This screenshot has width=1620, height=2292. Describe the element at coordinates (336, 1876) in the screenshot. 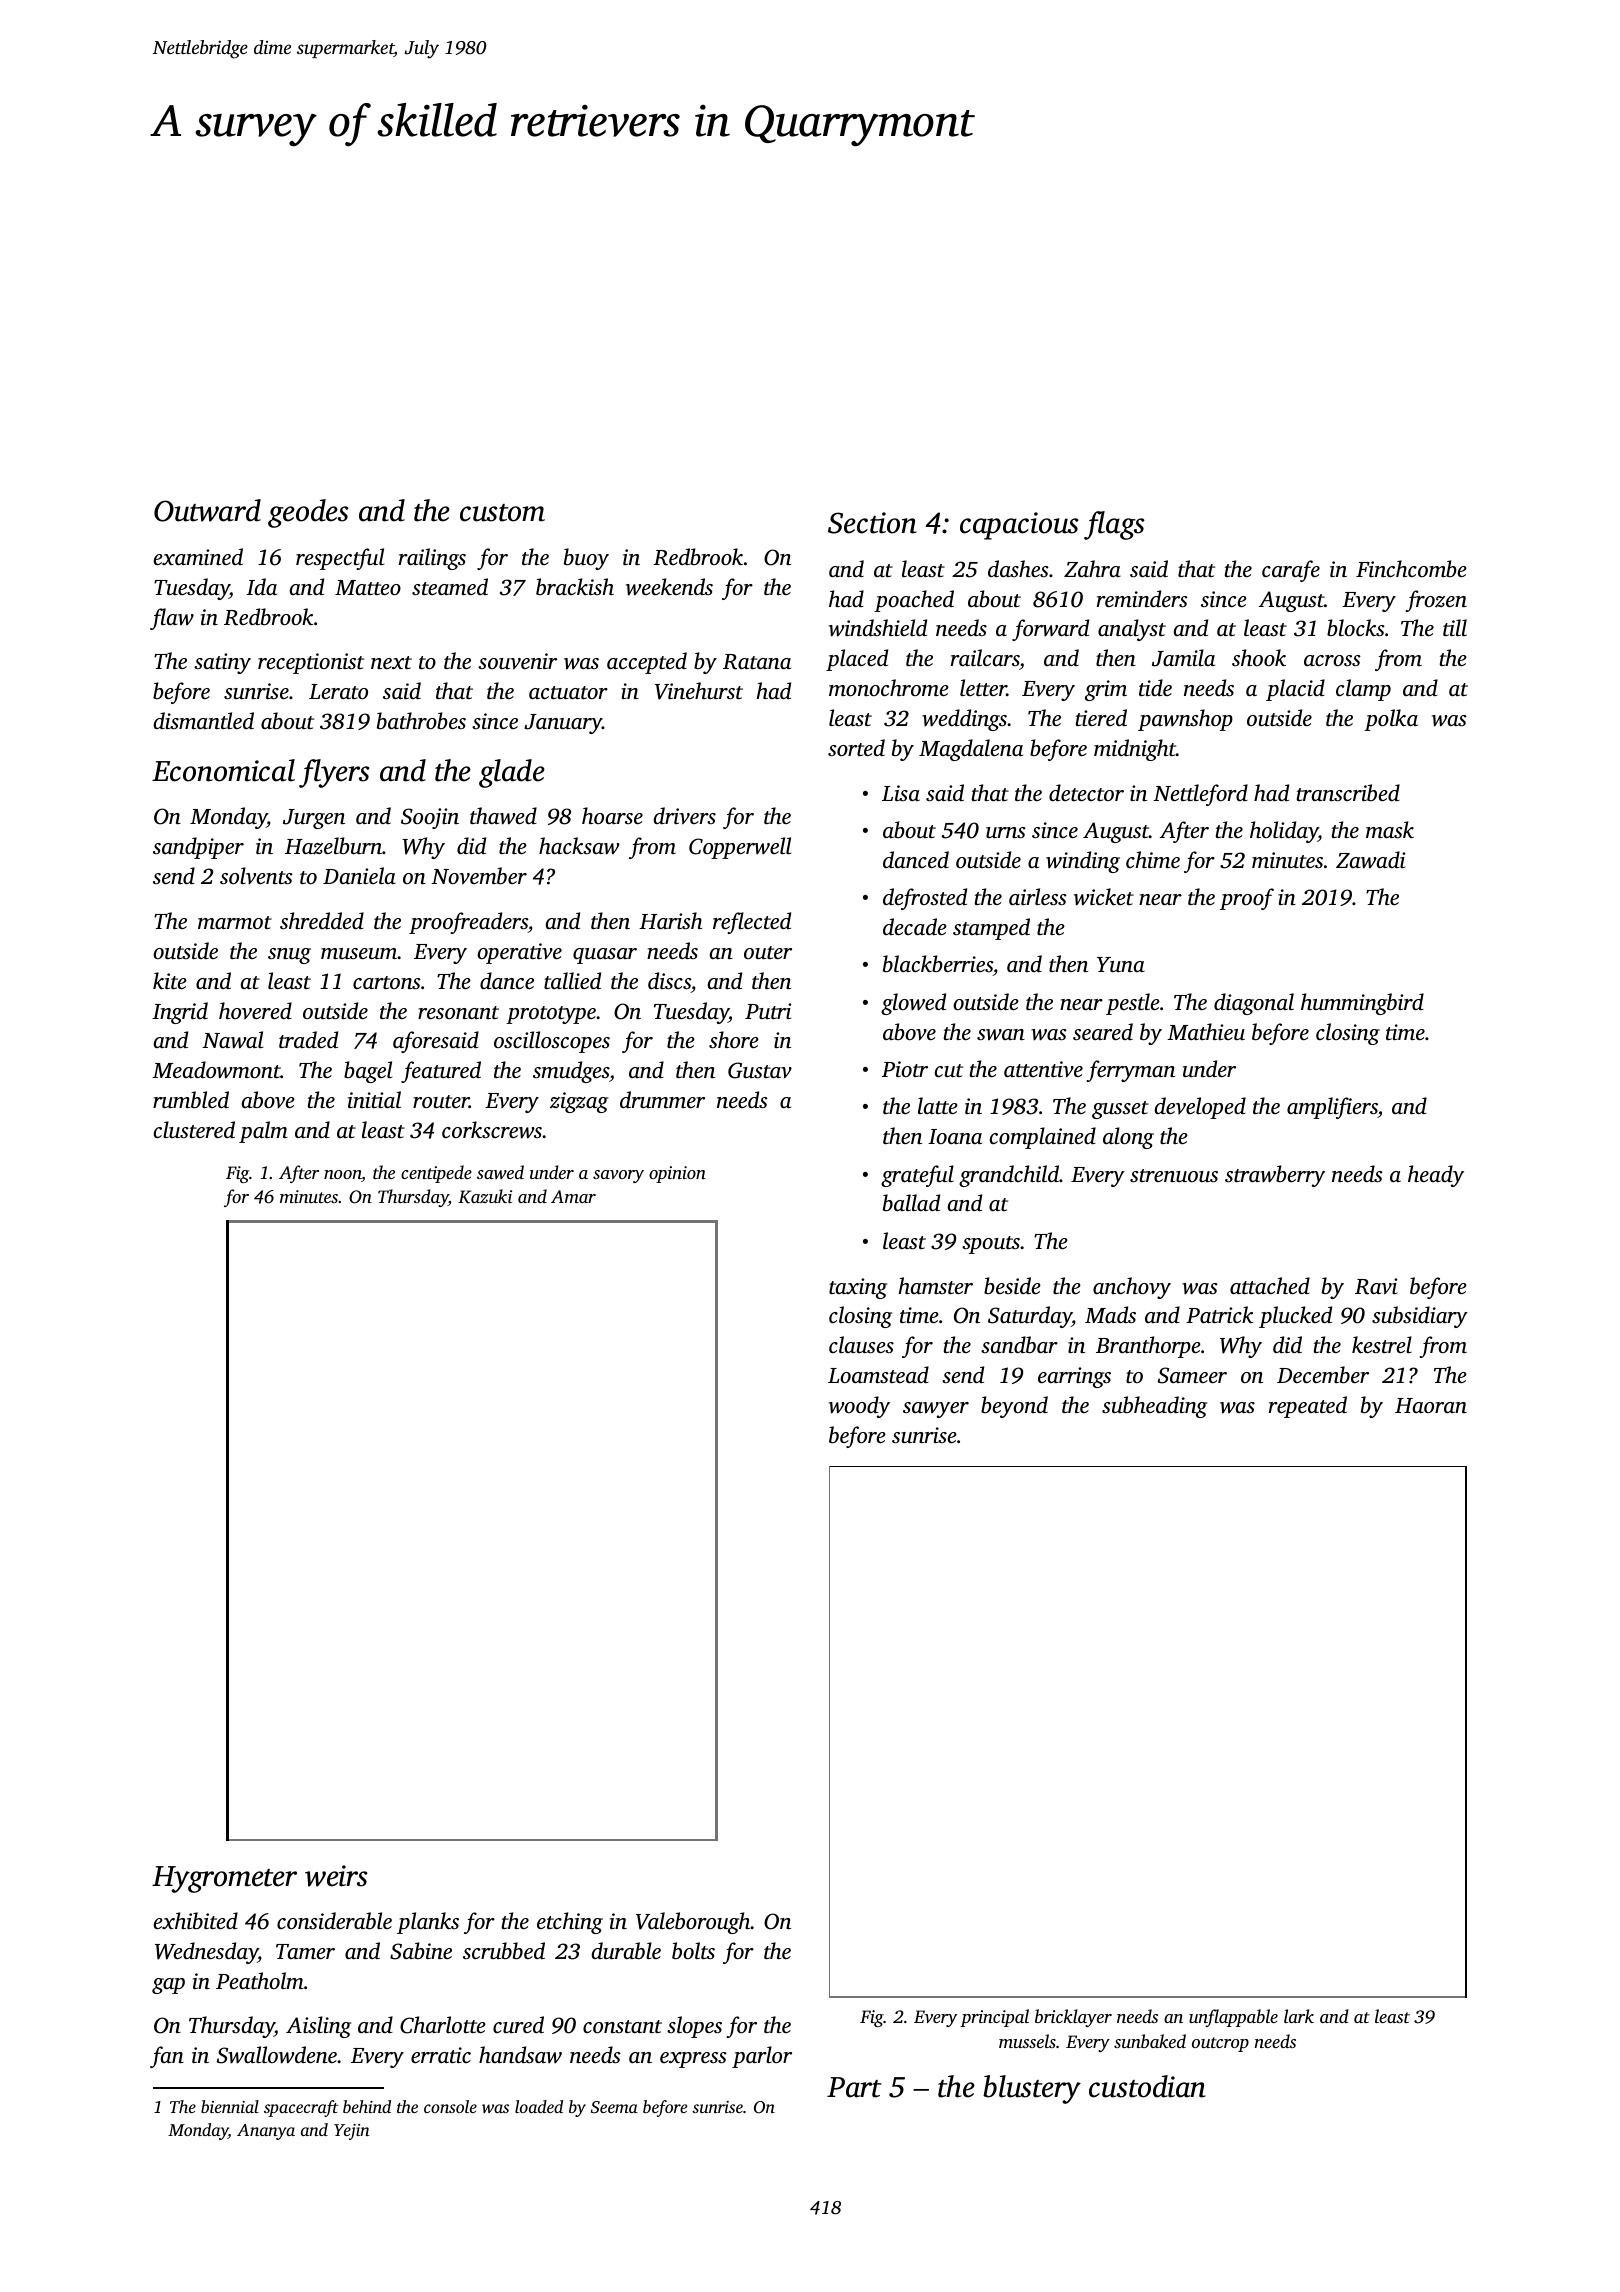

I see `weirs` at that location.
